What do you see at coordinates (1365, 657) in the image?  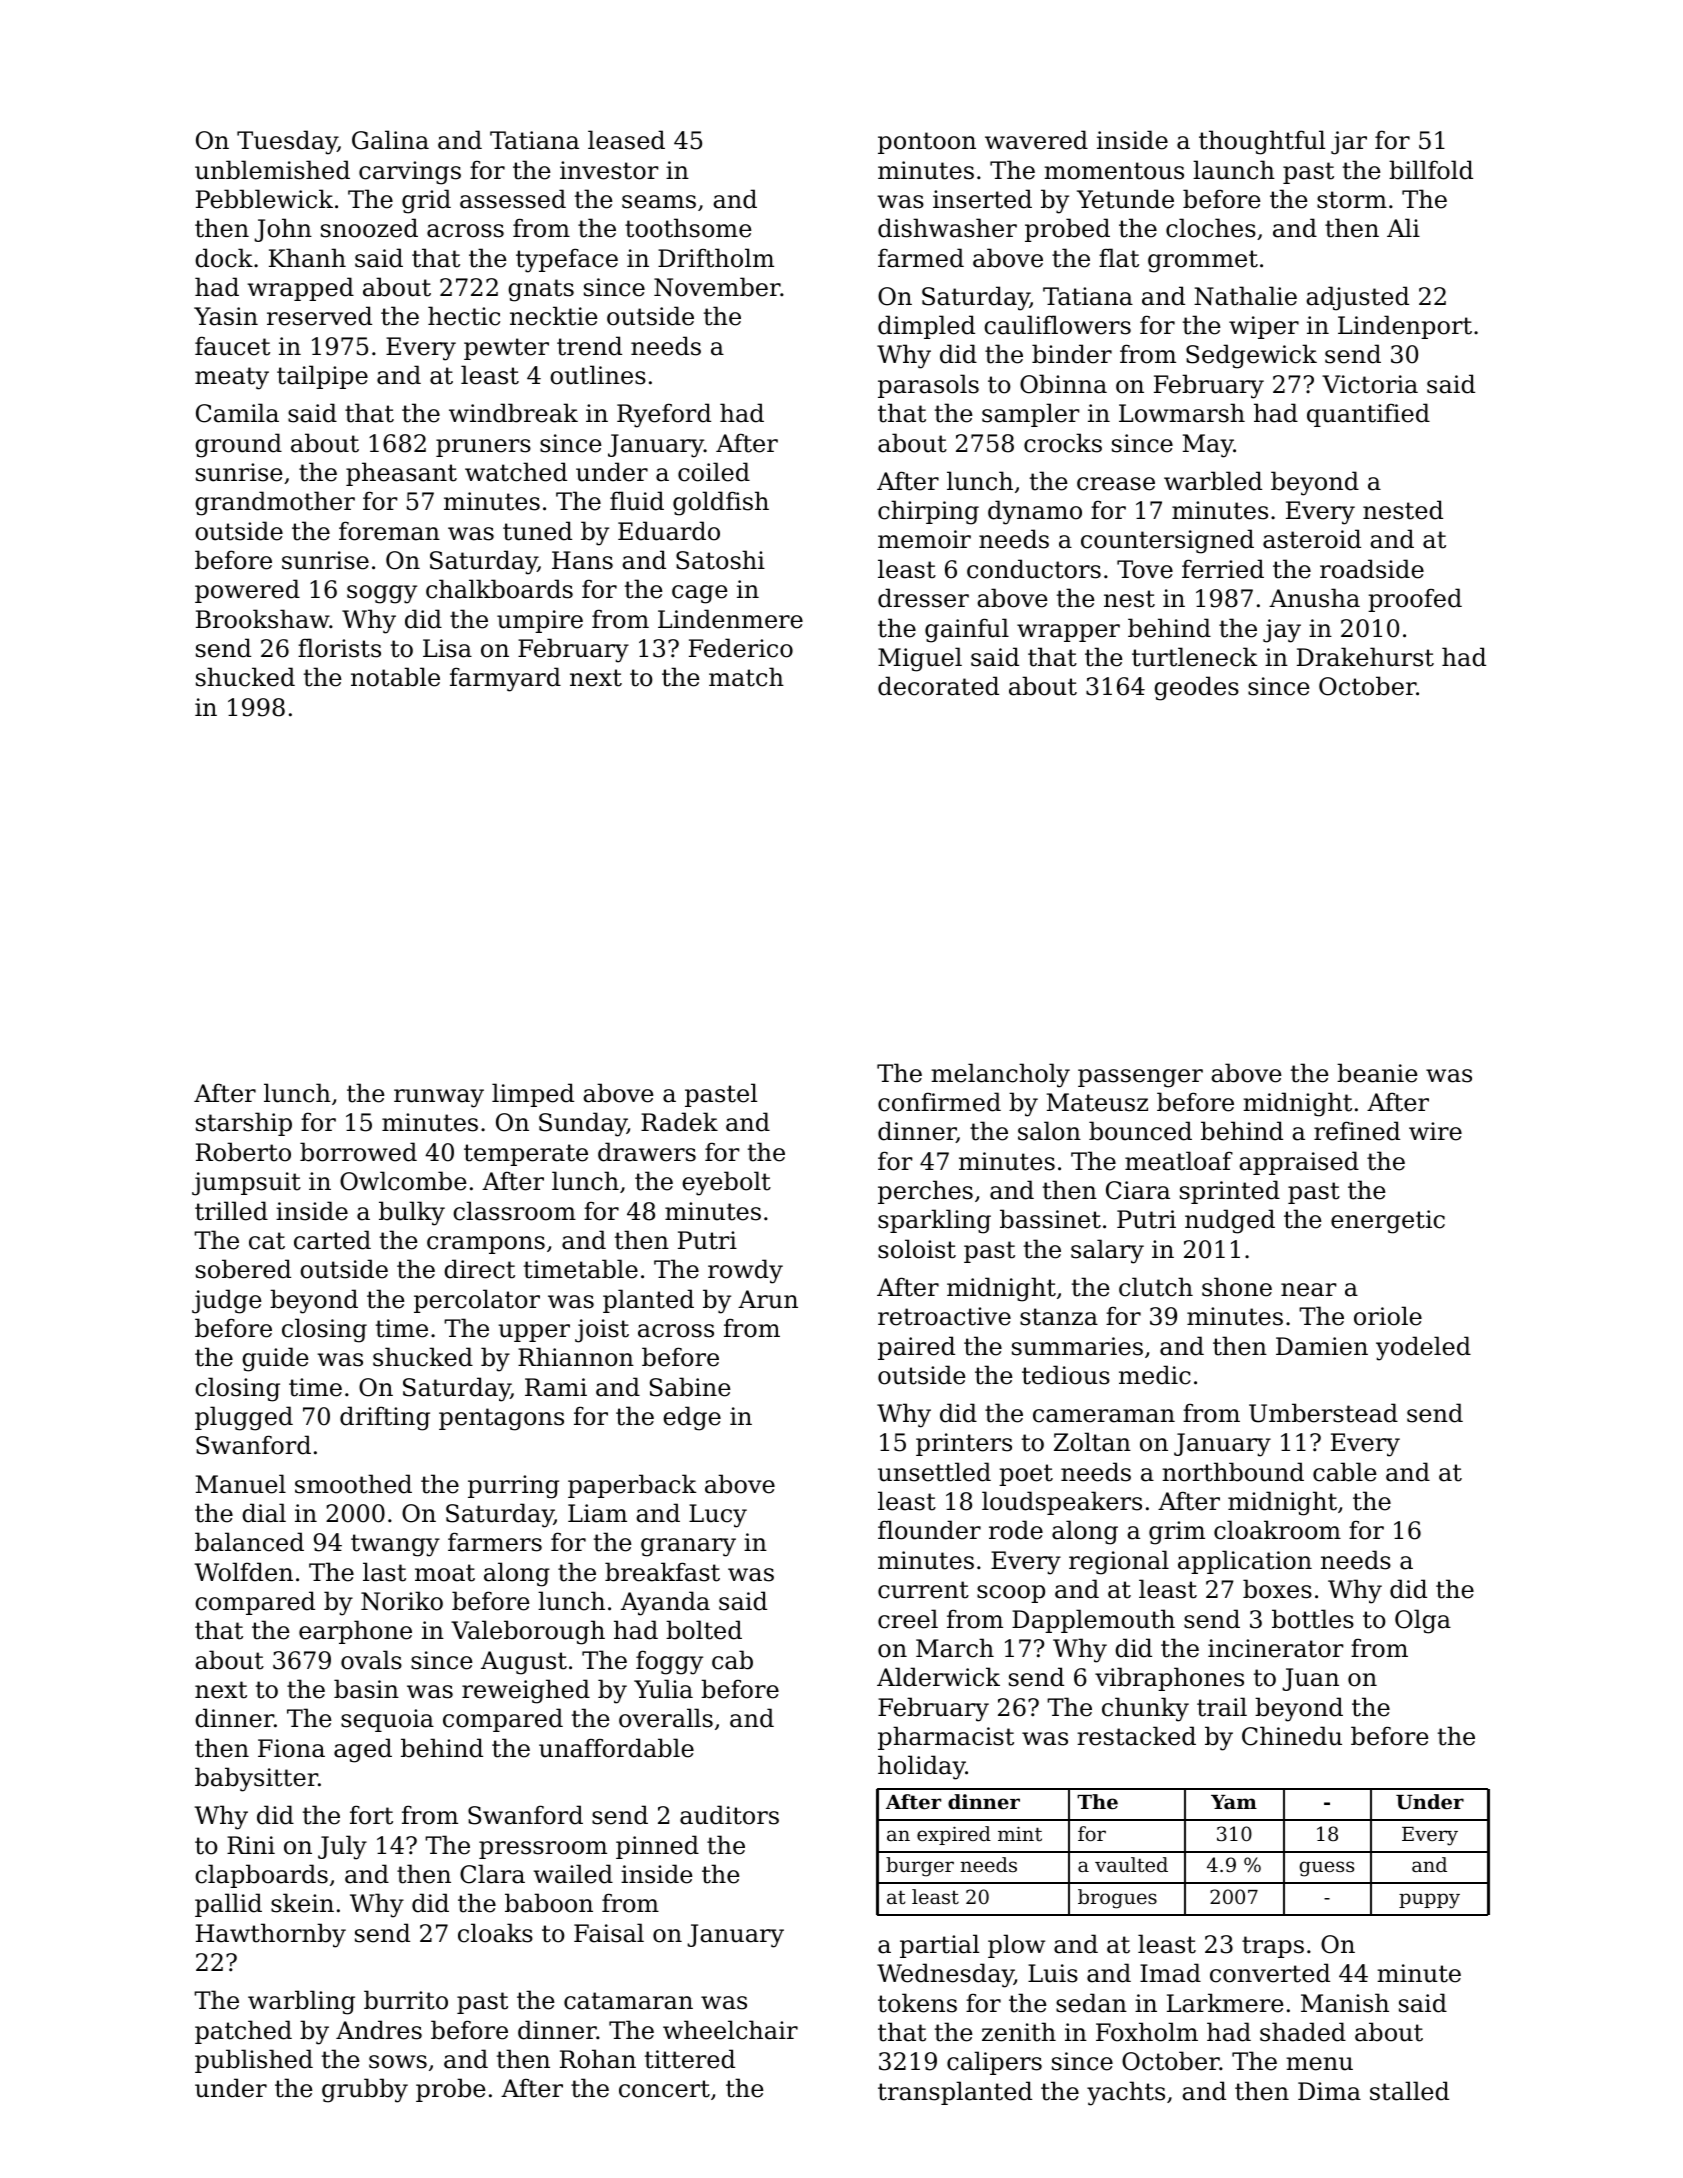 I see `Drakehurst` at bounding box center [1365, 657].
